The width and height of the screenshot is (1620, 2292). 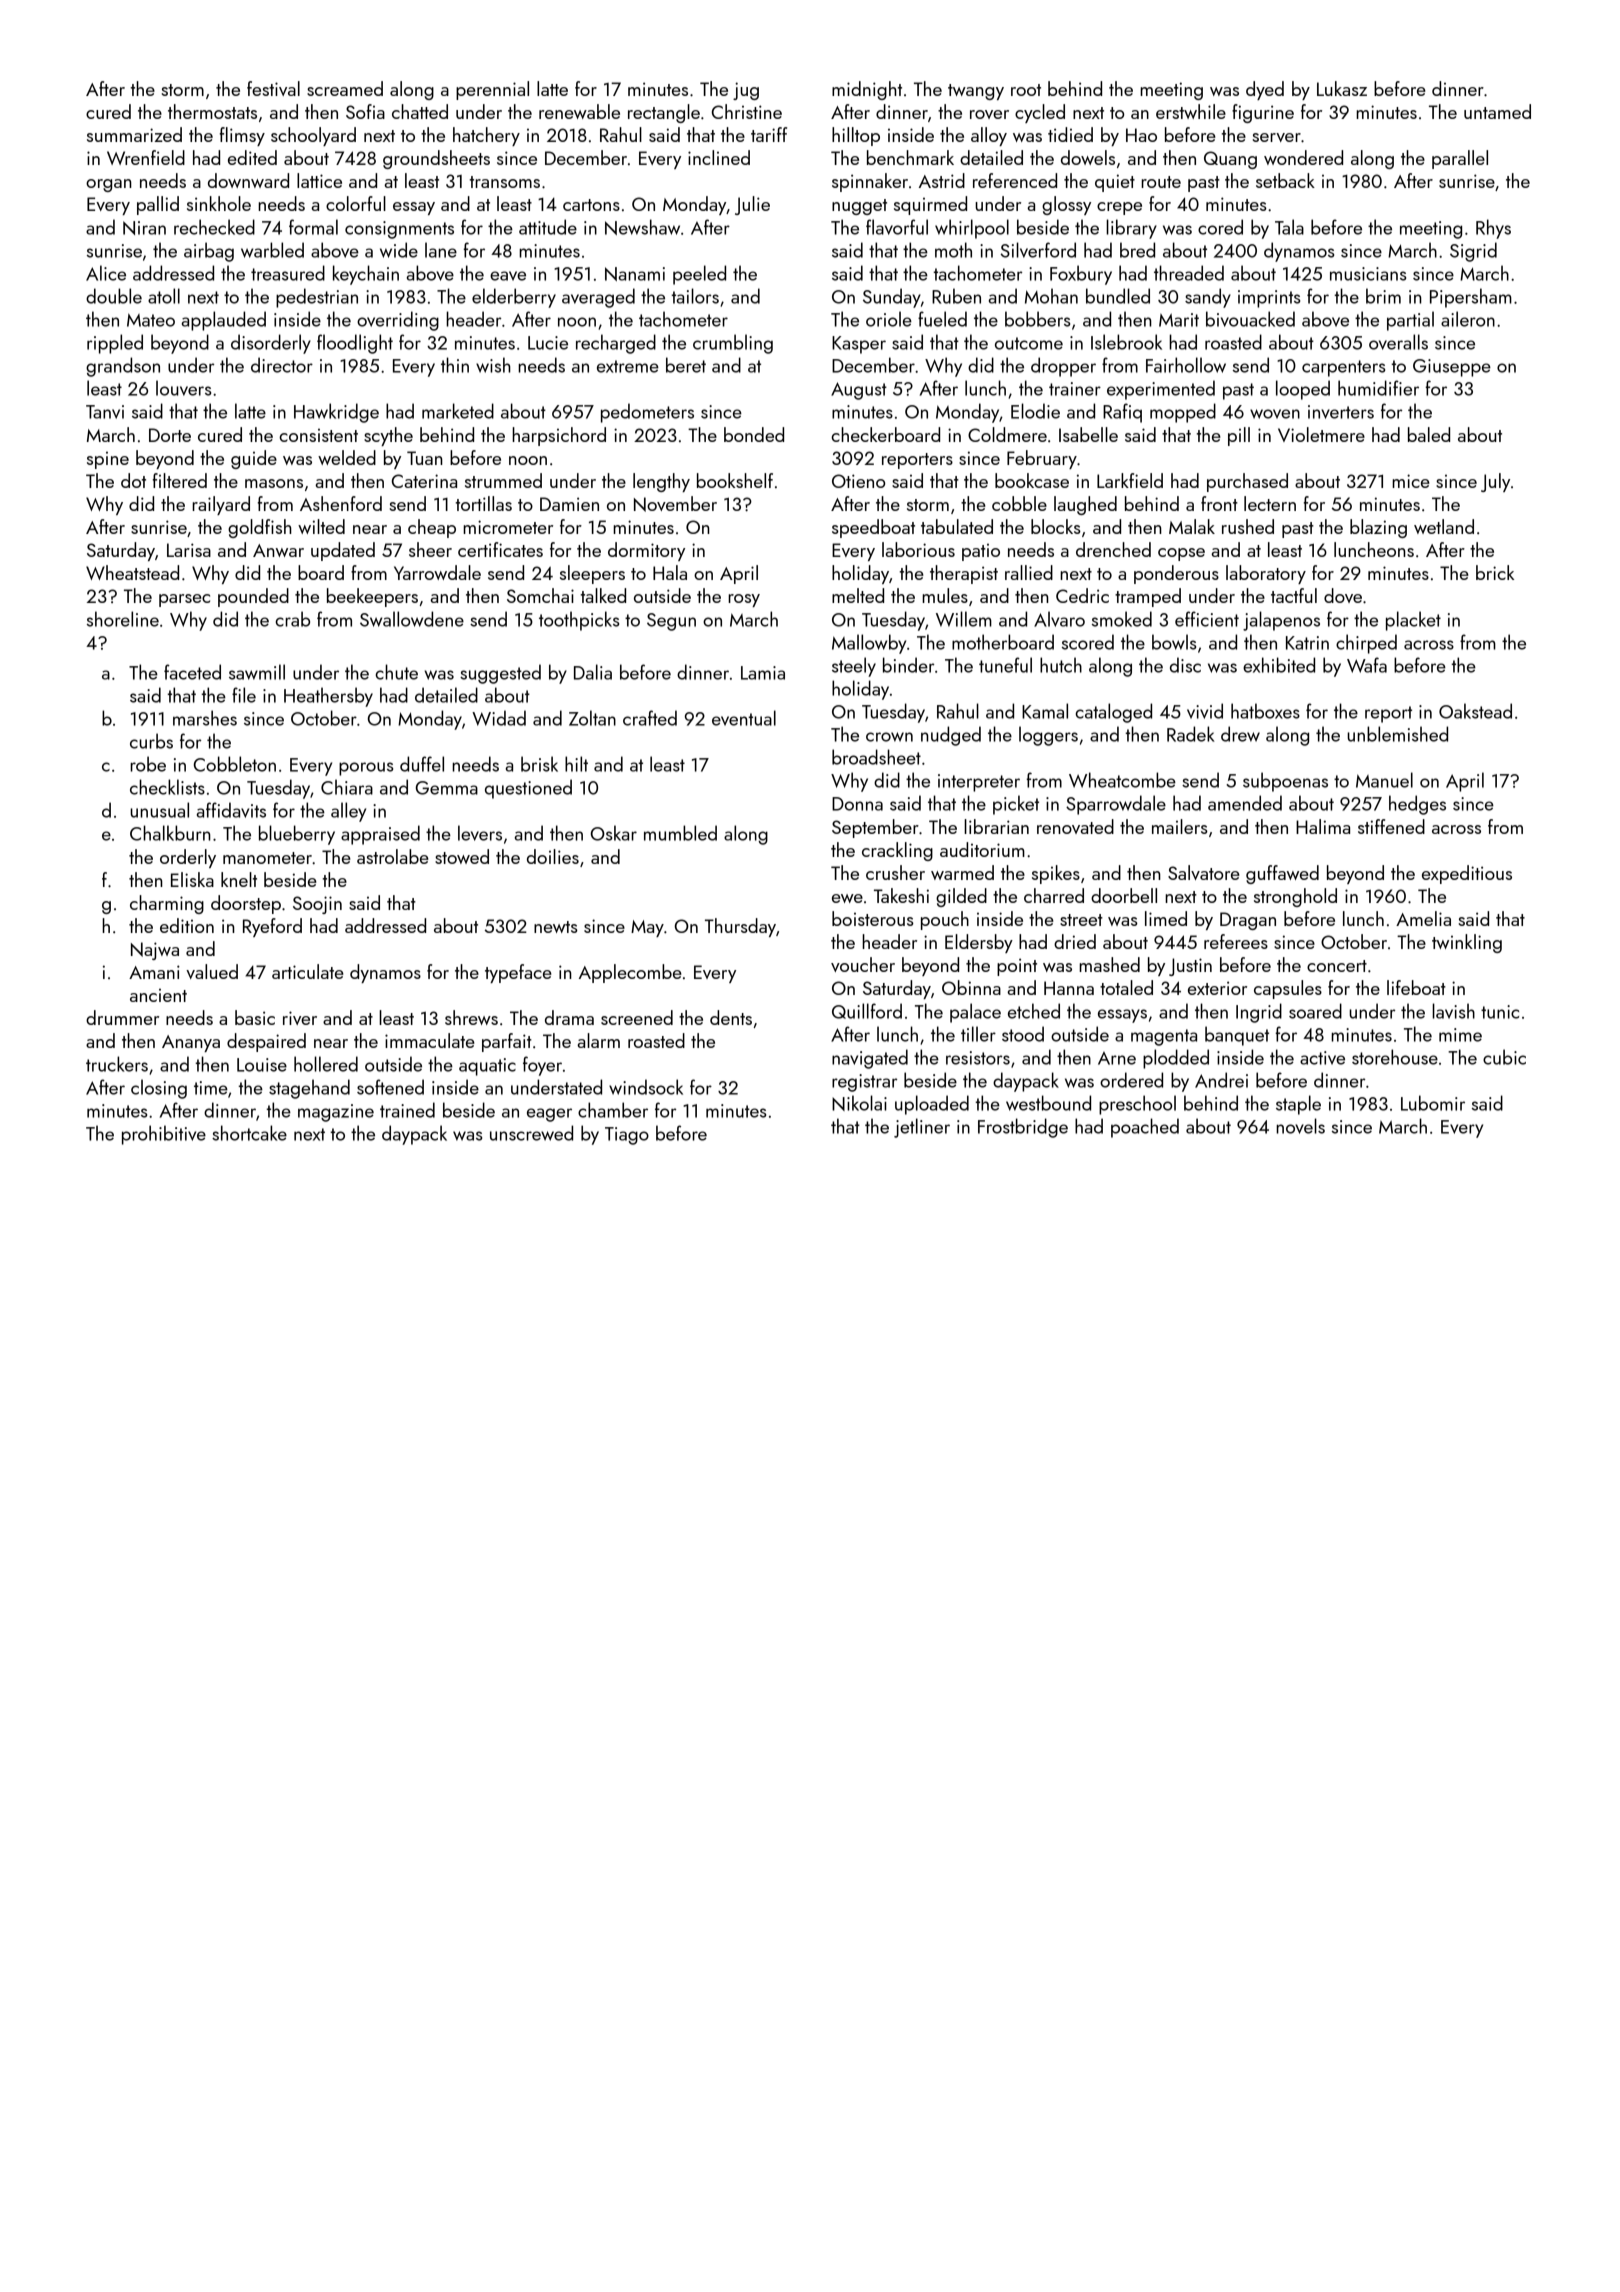 What do you see at coordinates (248, 180) in the screenshot?
I see `downward` at bounding box center [248, 180].
